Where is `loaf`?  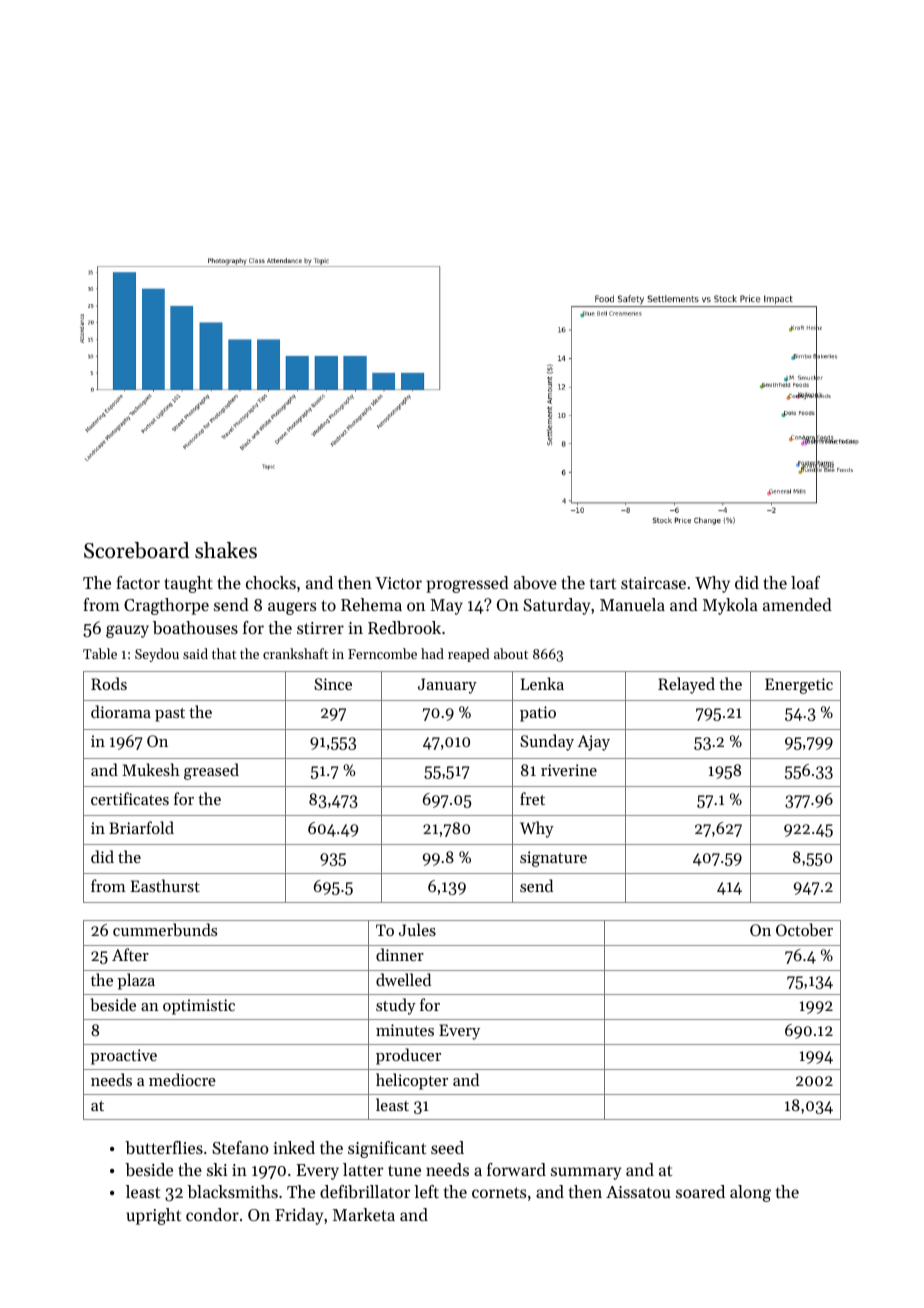
loaf is located at coordinates (805, 582).
